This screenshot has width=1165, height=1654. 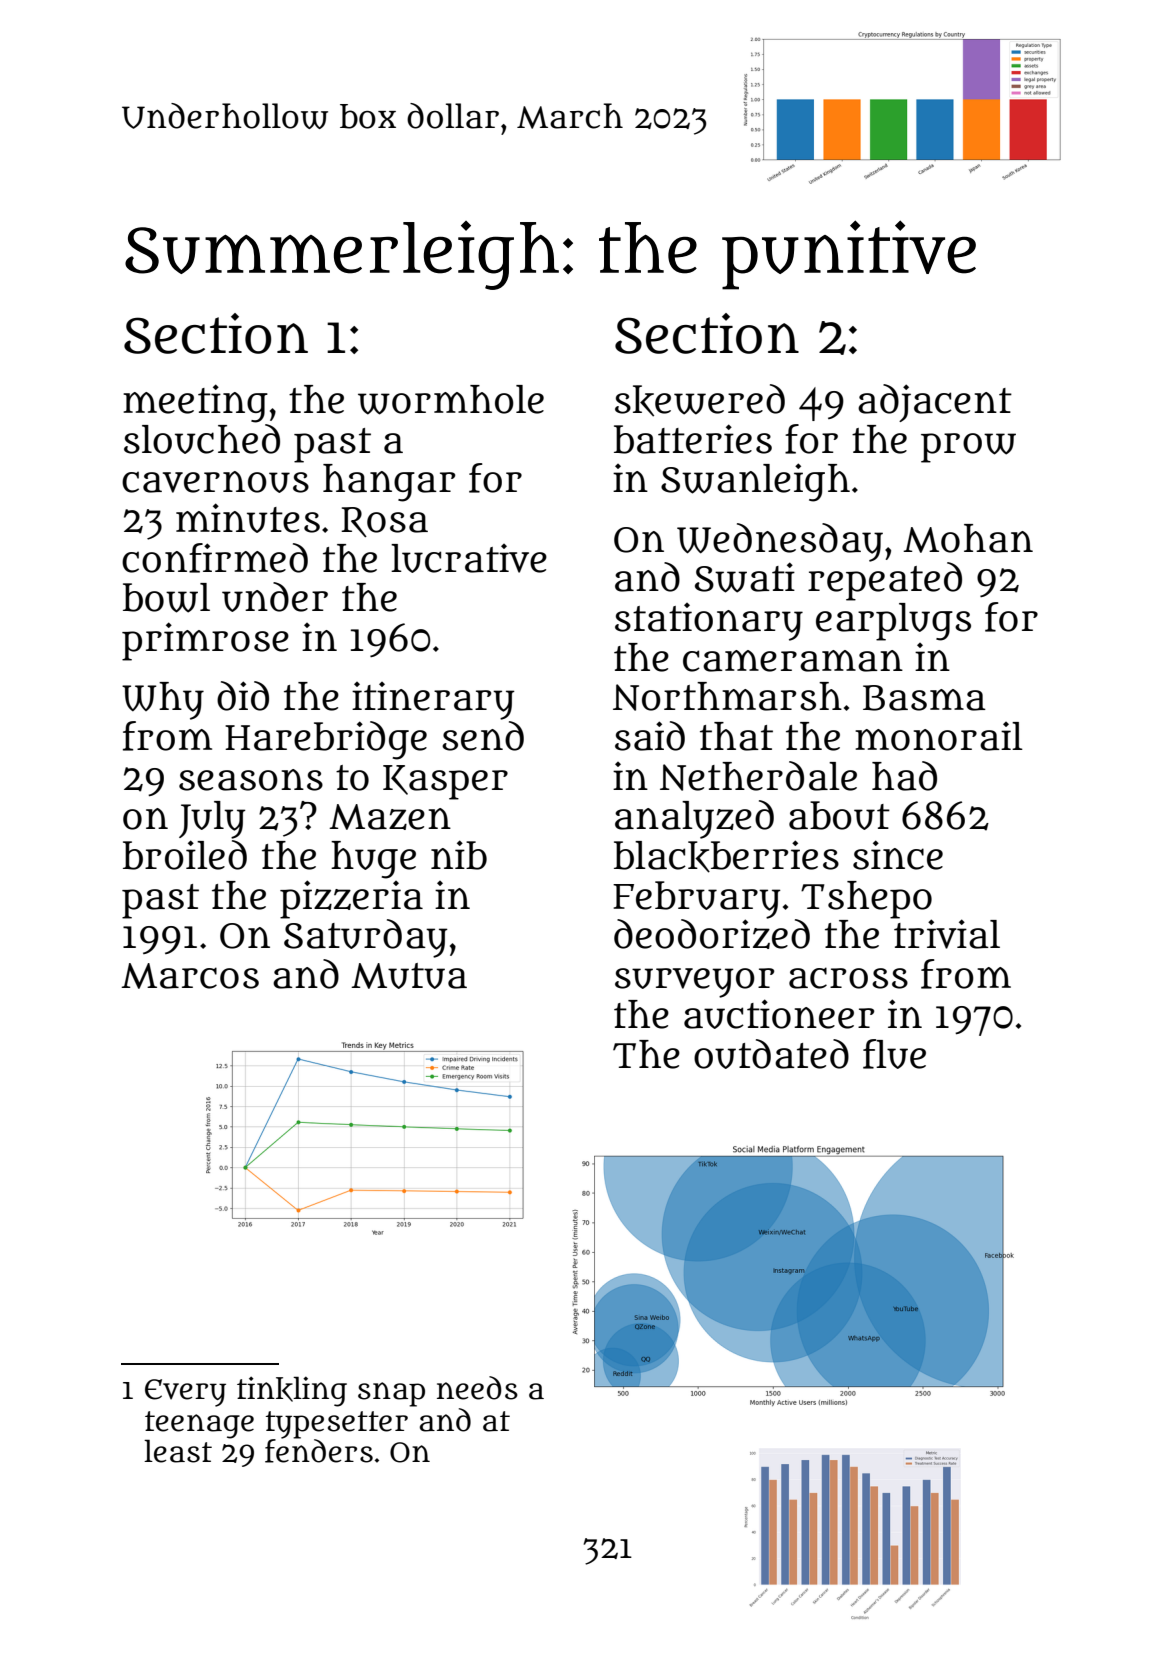 I want to click on adjacent, so click(x=935, y=403).
